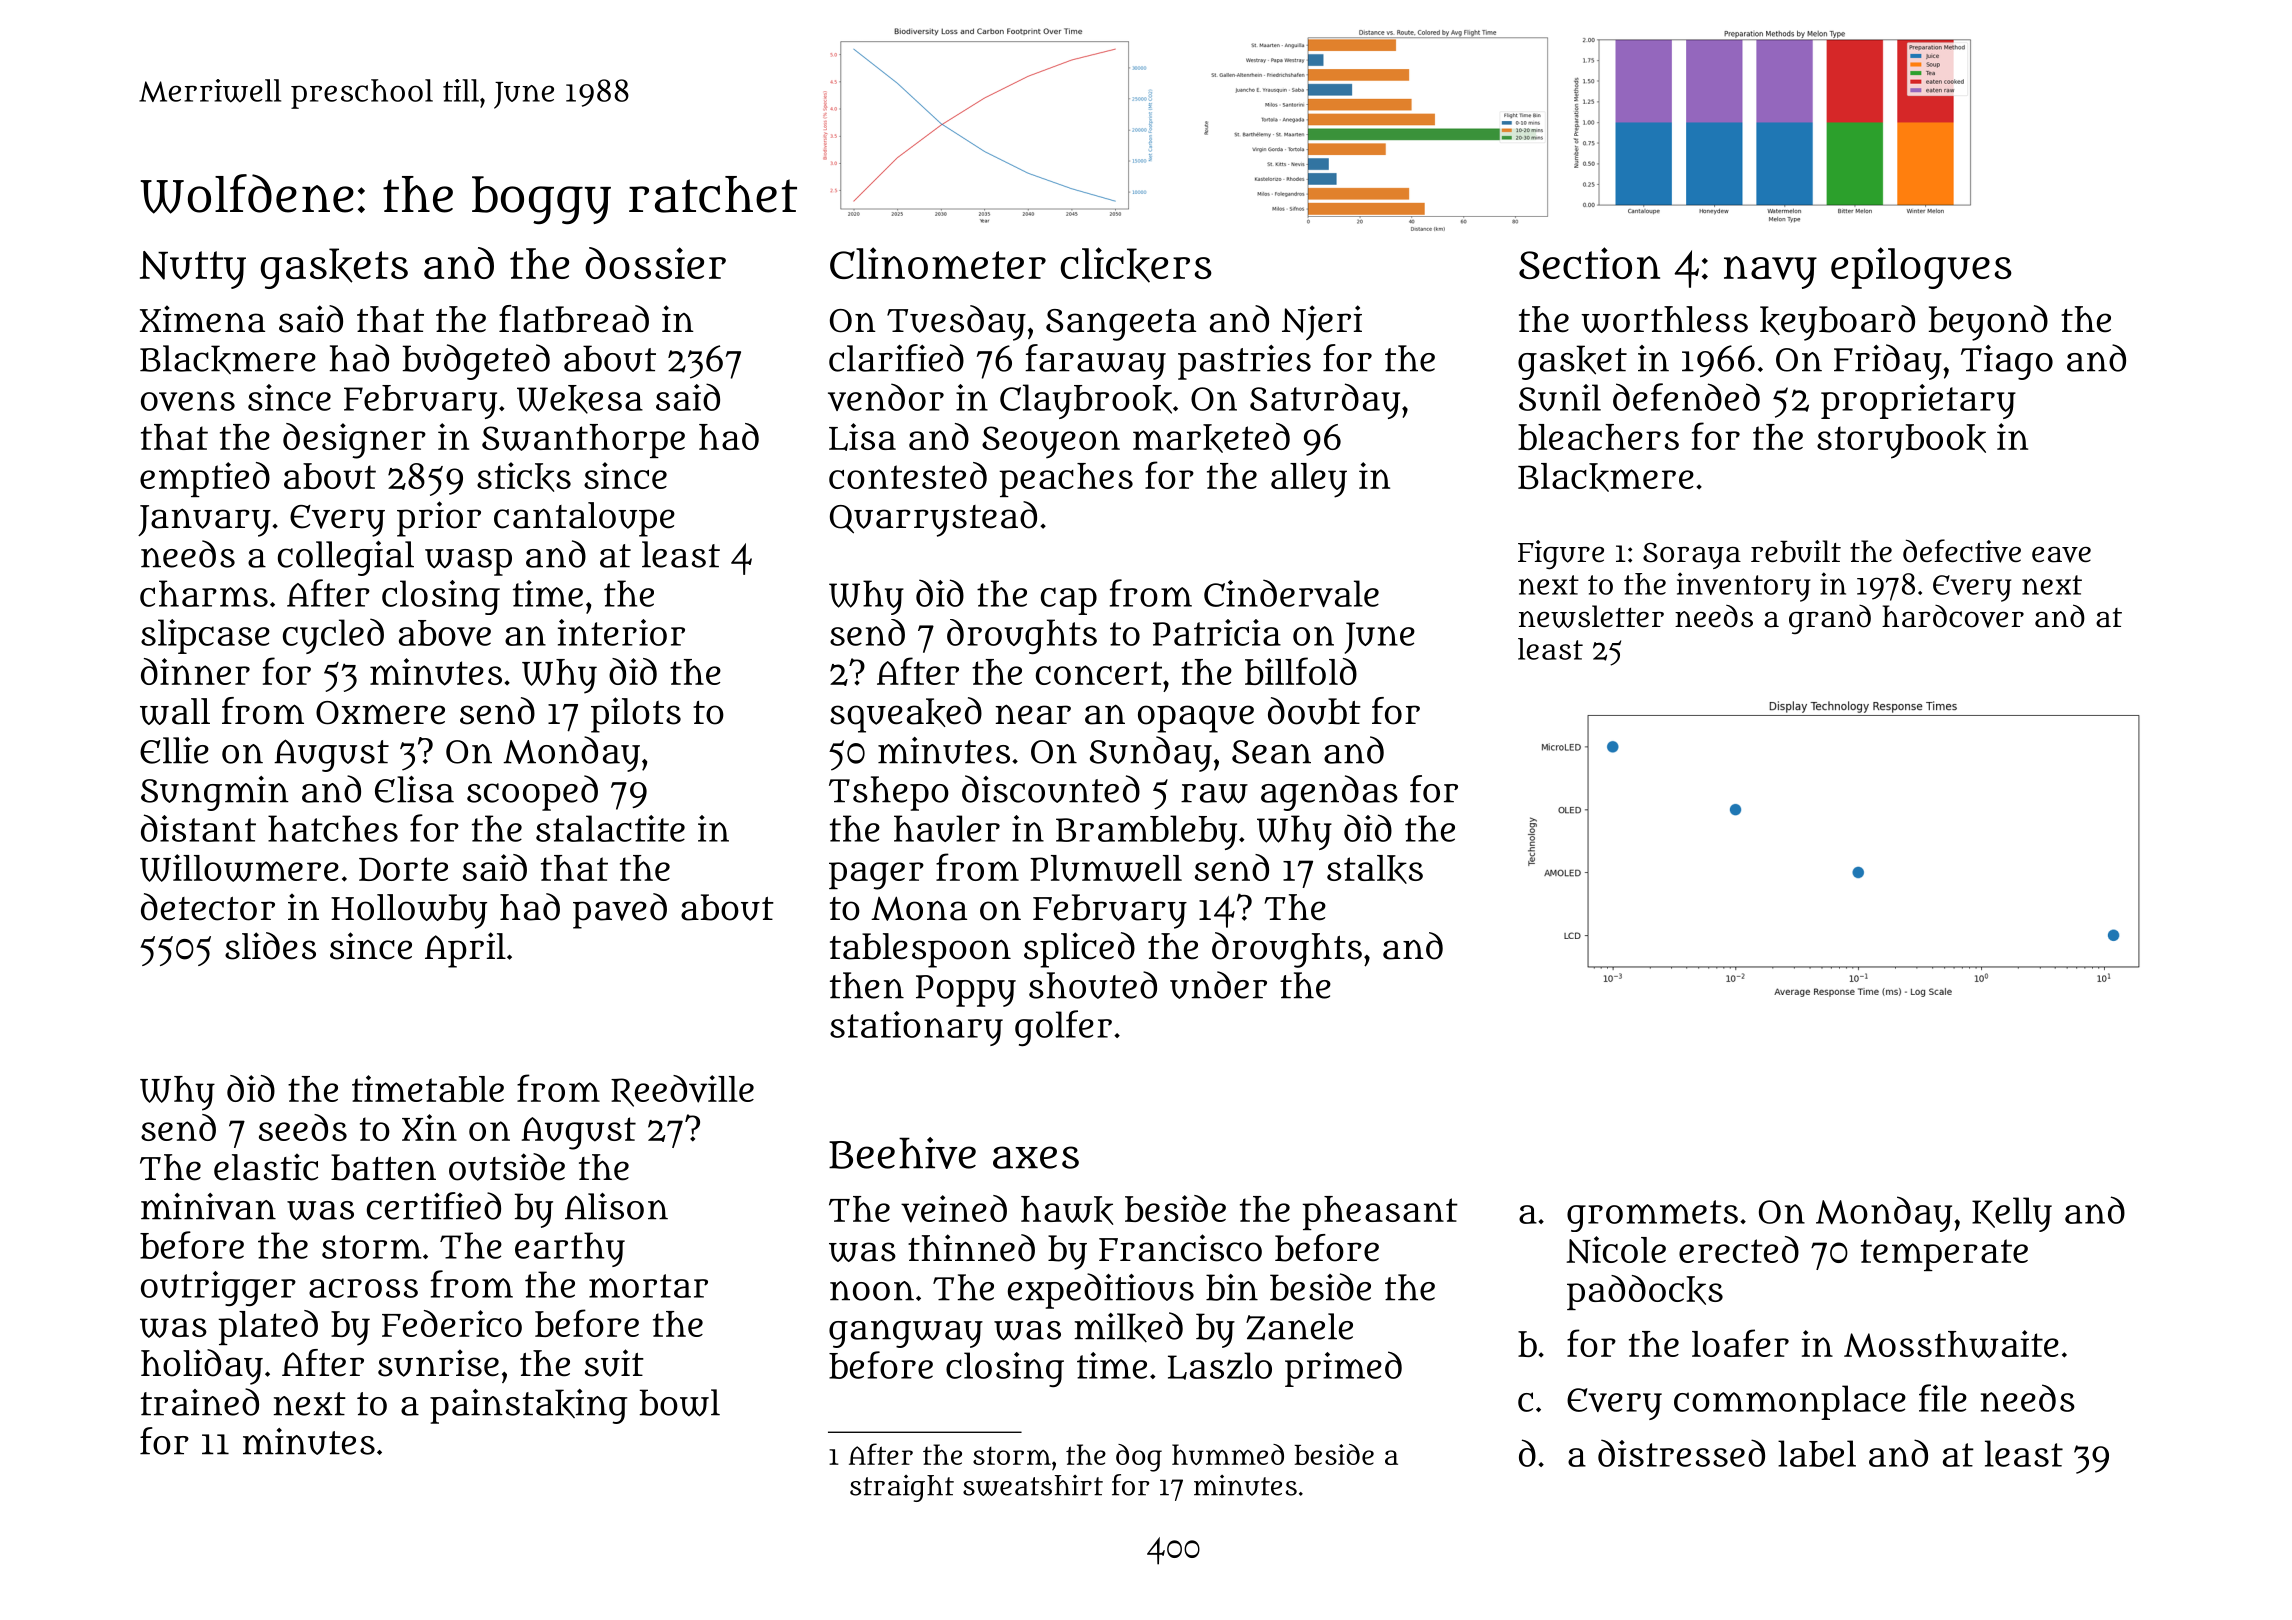  I want to click on detector, so click(208, 907).
